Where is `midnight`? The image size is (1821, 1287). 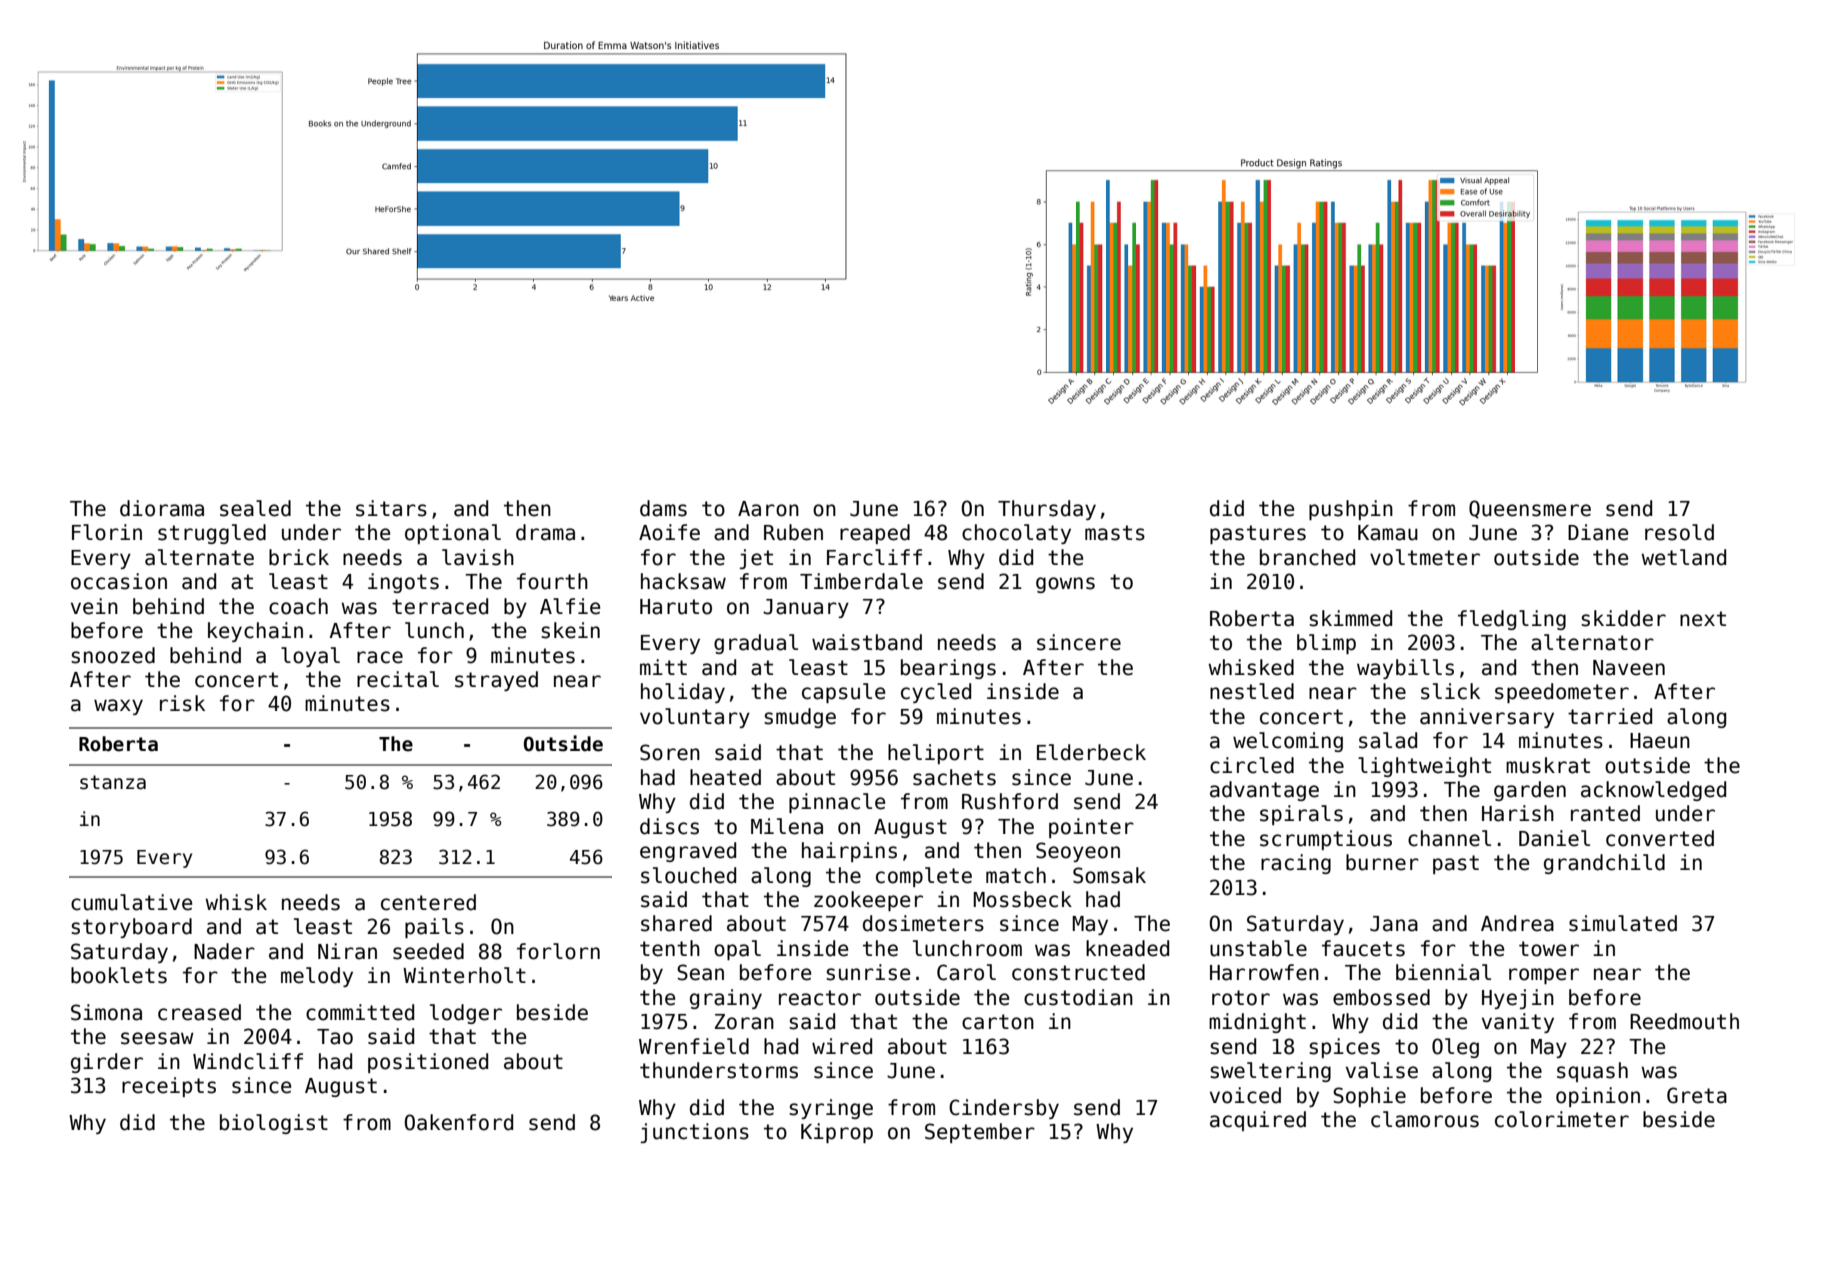
midnight is located at coordinates (1257, 1023).
